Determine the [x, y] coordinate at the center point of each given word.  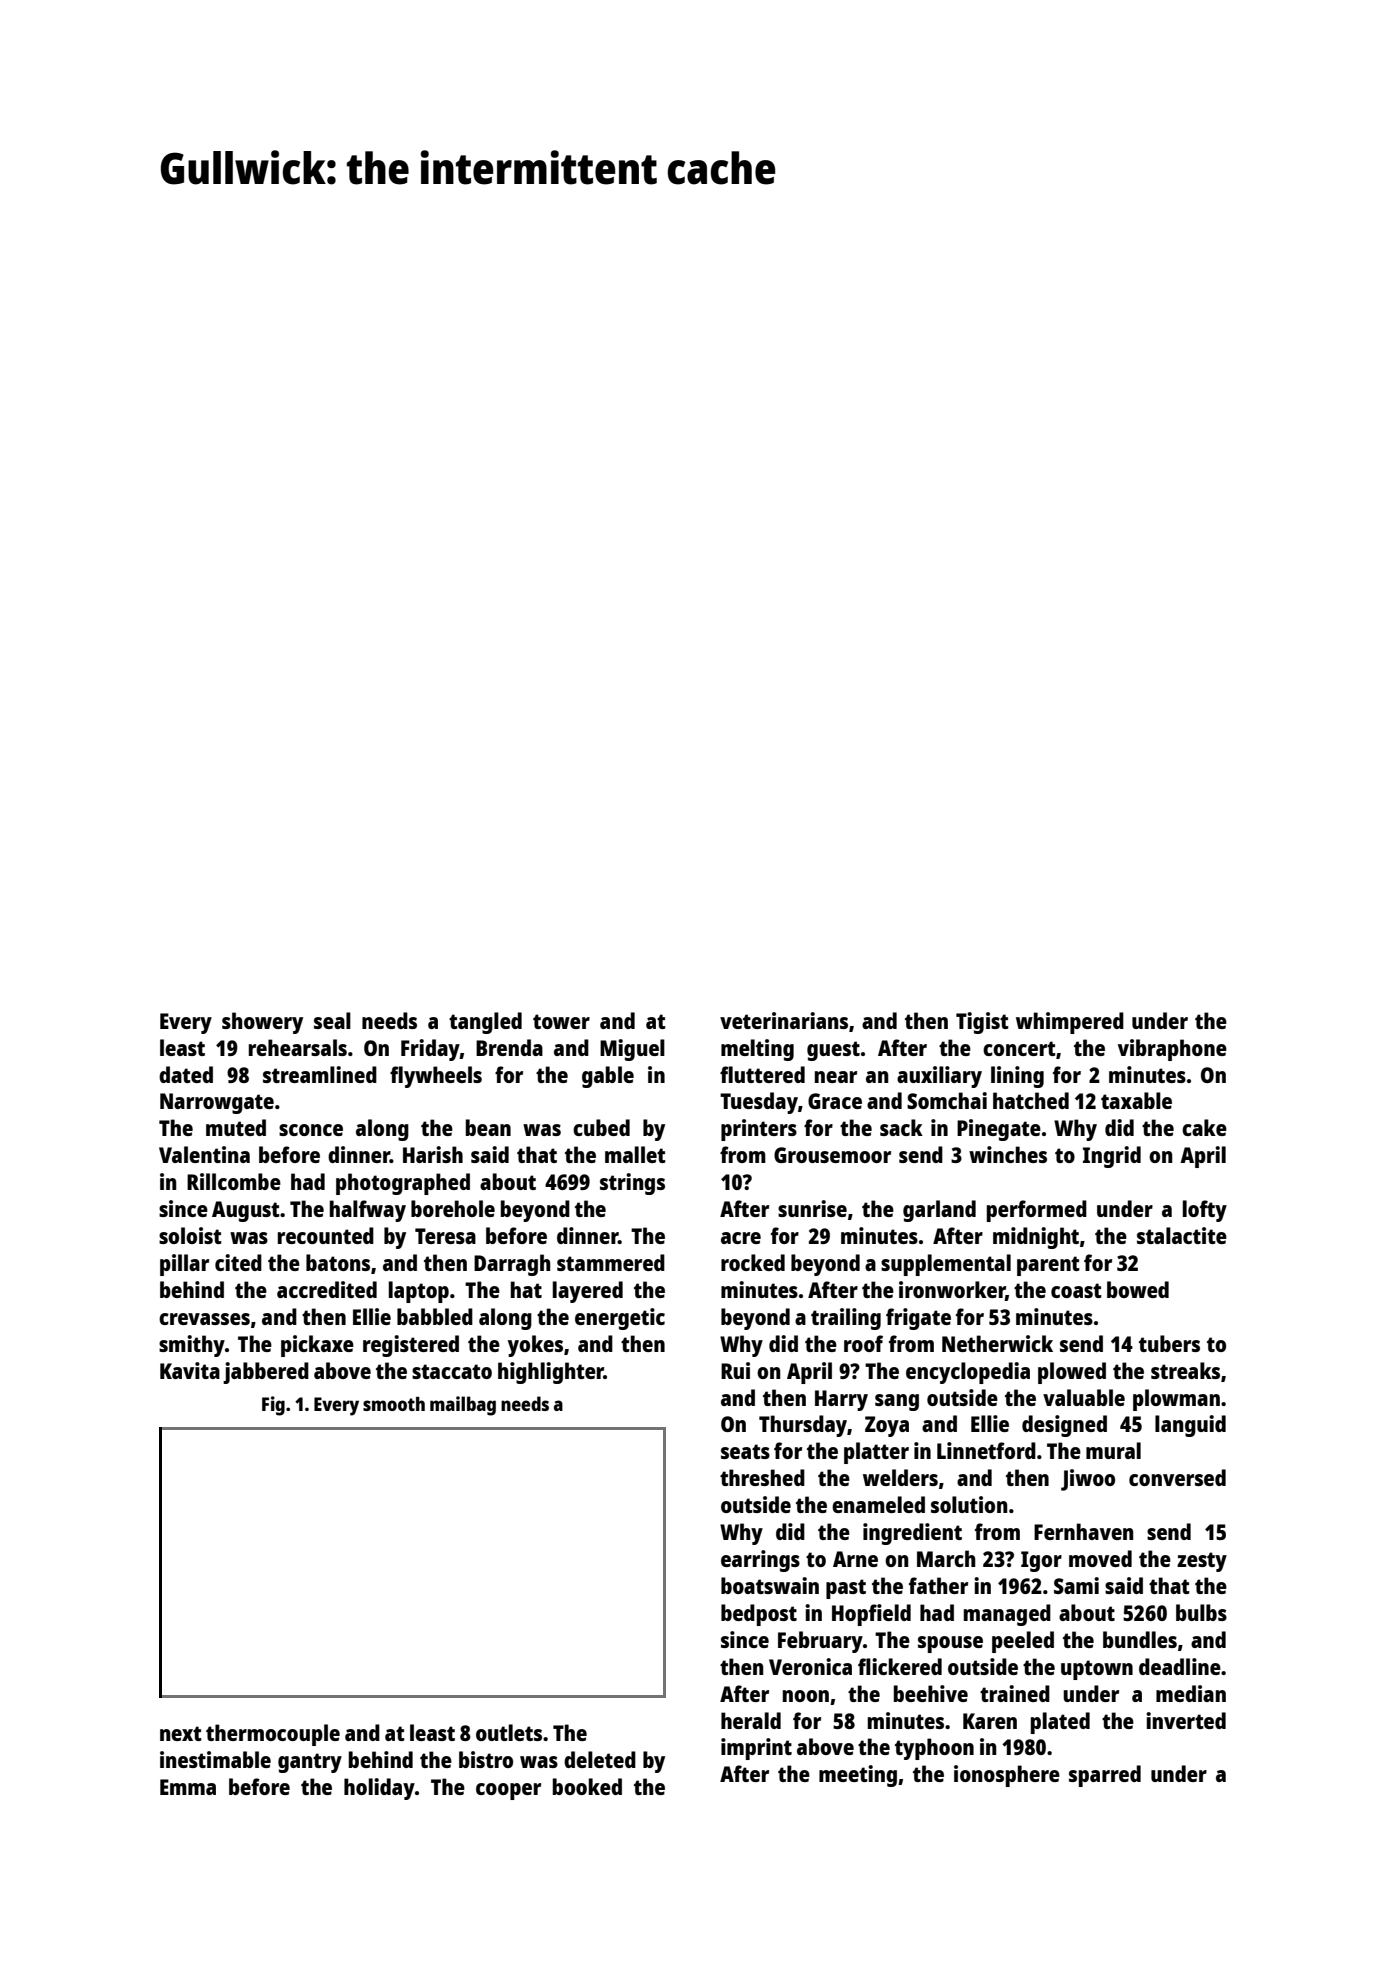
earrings [760, 1561]
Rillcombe [234, 1181]
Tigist [982, 1023]
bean [488, 1127]
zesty [1202, 1562]
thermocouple [273, 1735]
